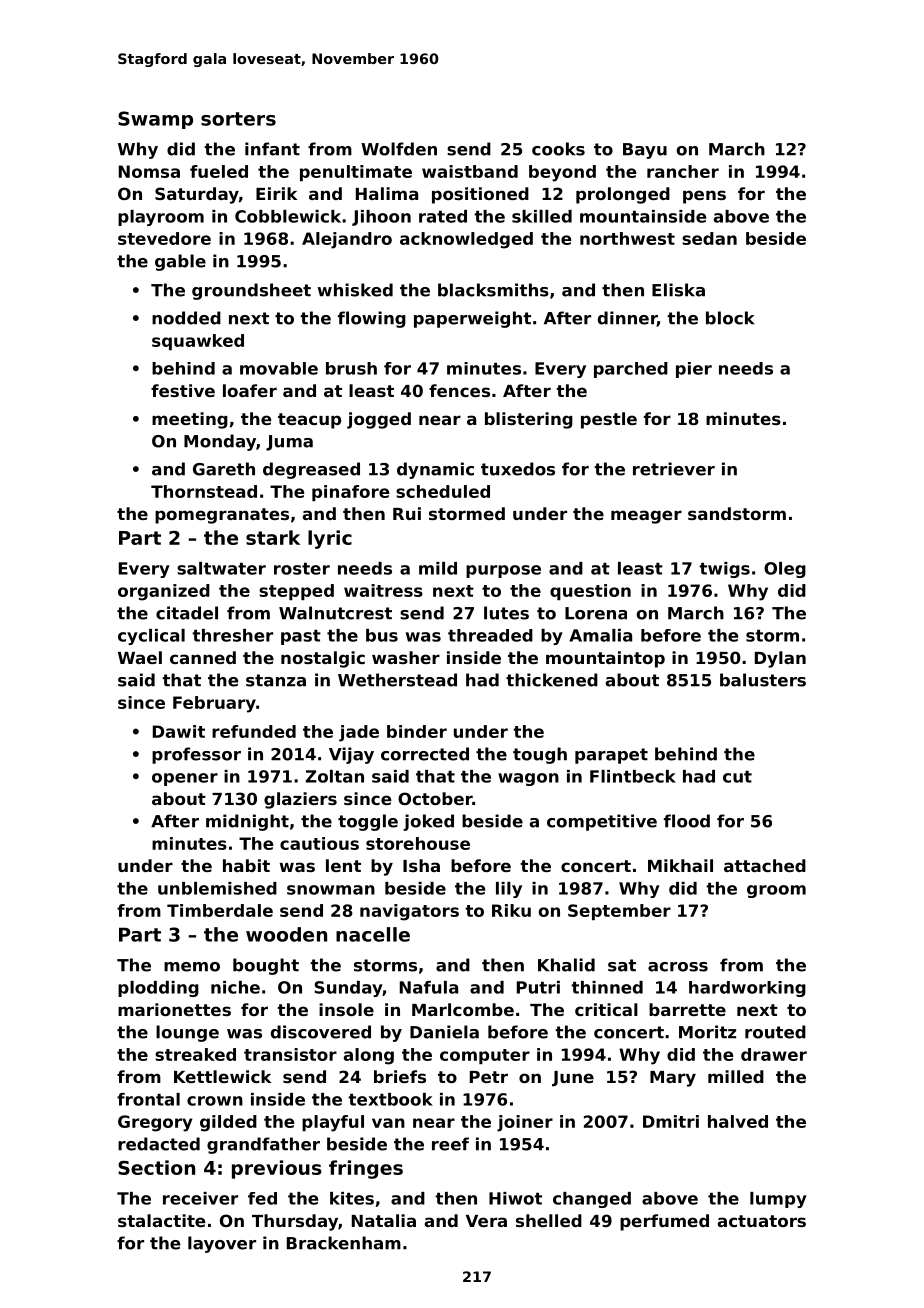  What do you see at coordinates (250, 390) in the screenshot?
I see `loafer` at bounding box center [250, 390].
